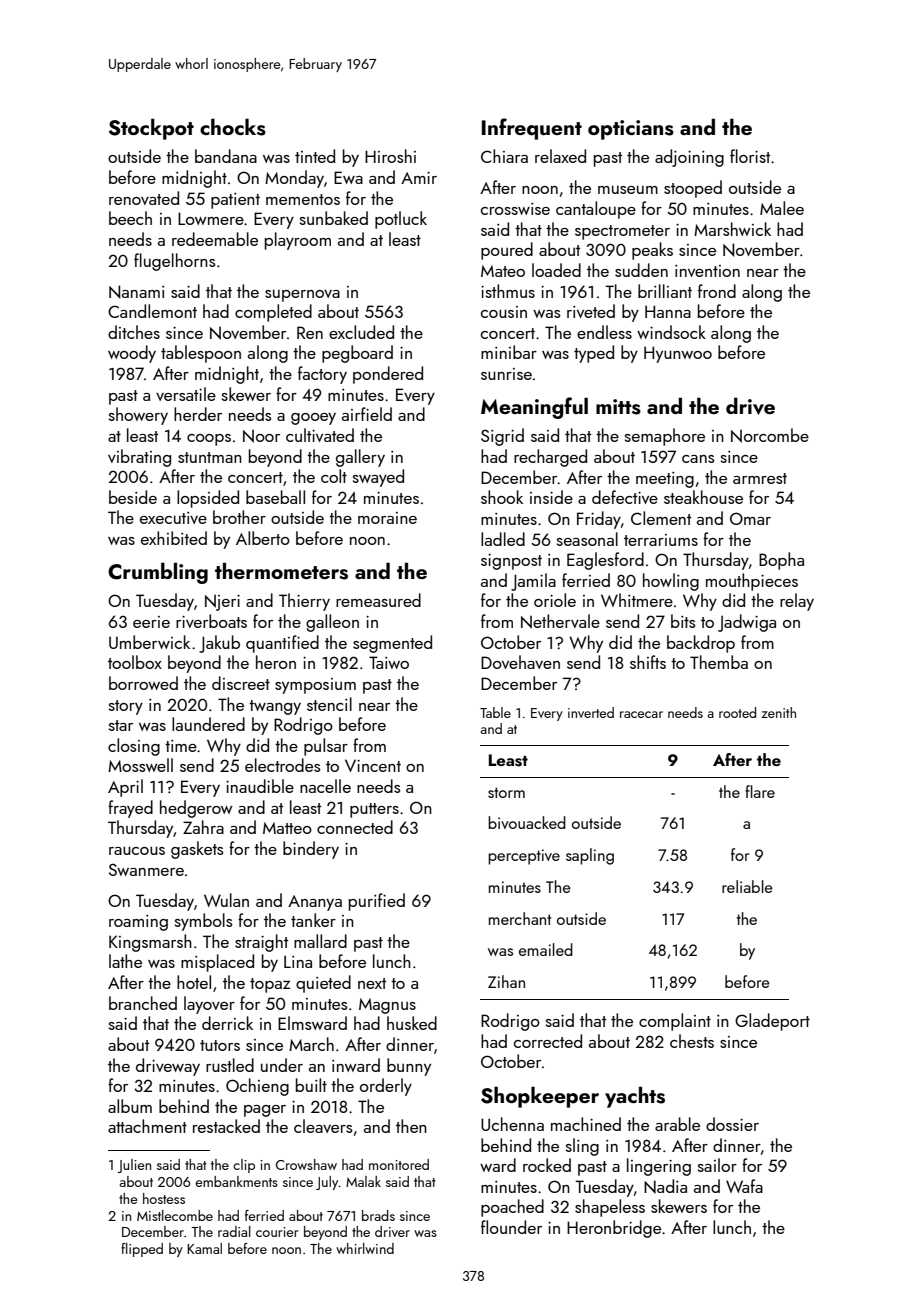 The width and height of the page is (924, 1308). What do you see at coordinates (610, 1208) in the page?
I see `shapeless` at bounding box center [610, 1208].
